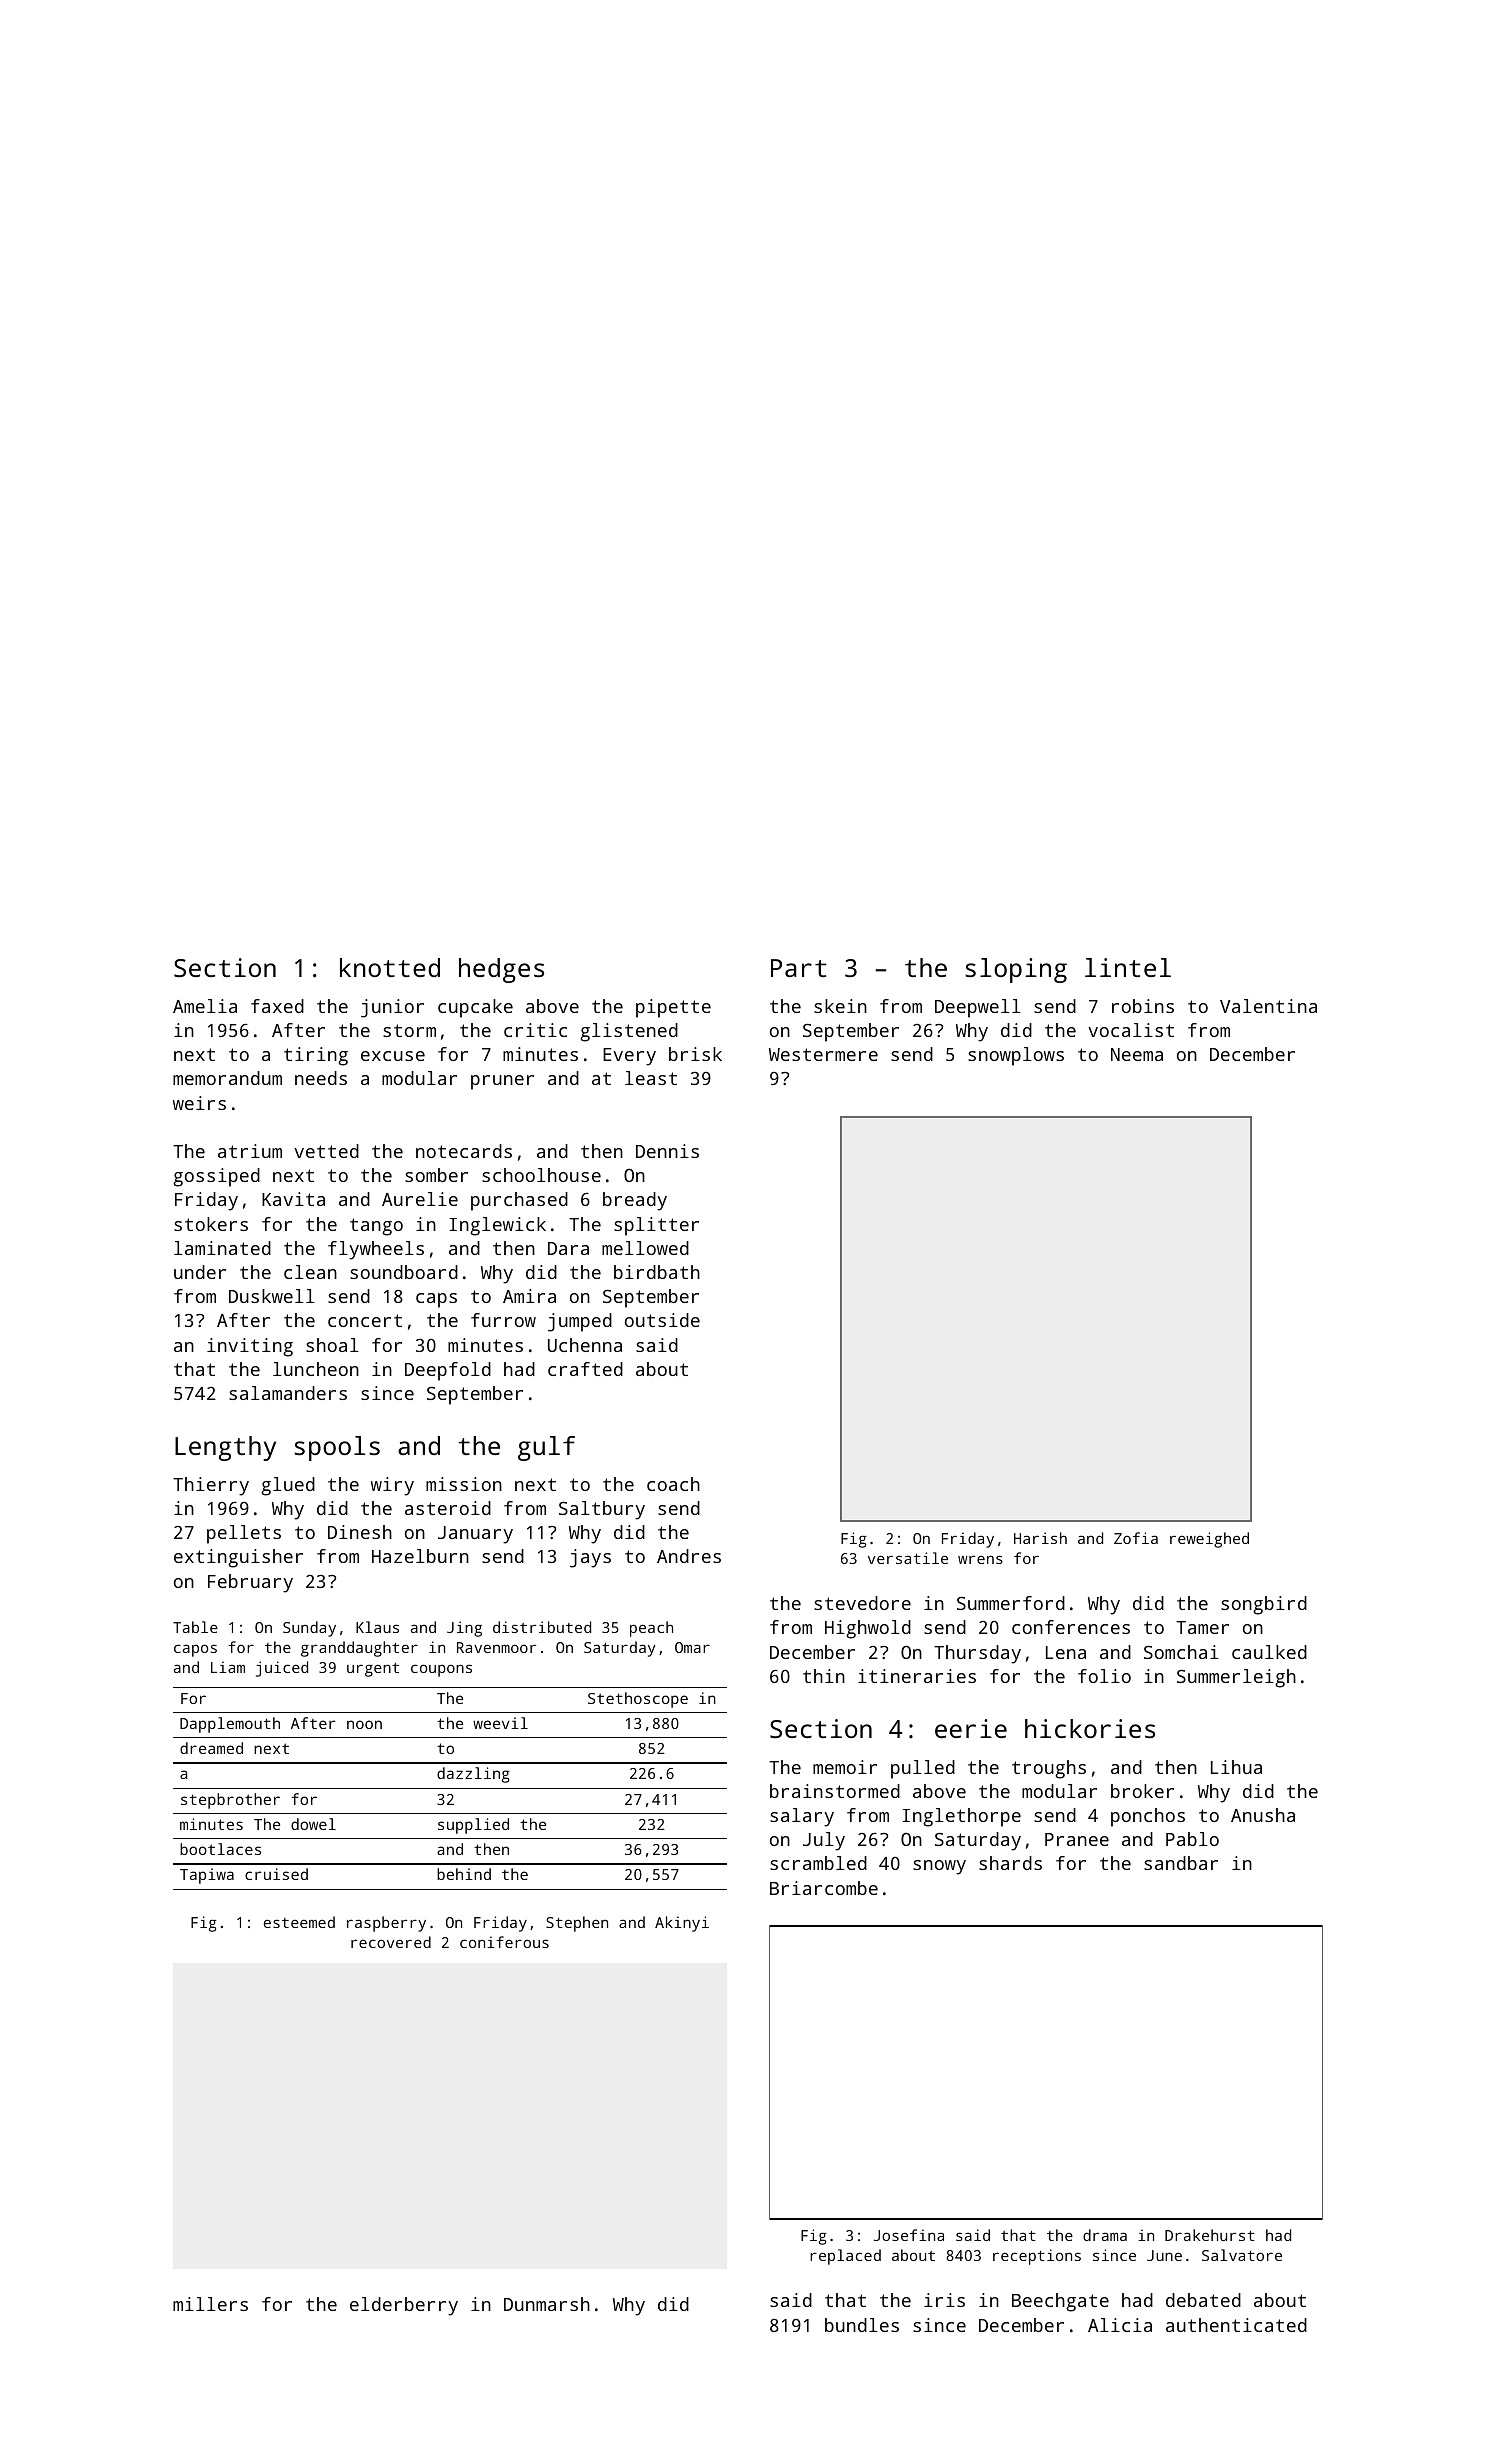 Image resolution: width=1496 pixels, height=2464 pixels. Describe the element at coordinates (1137, 1054) in the image. I see `Neema` at that location.
